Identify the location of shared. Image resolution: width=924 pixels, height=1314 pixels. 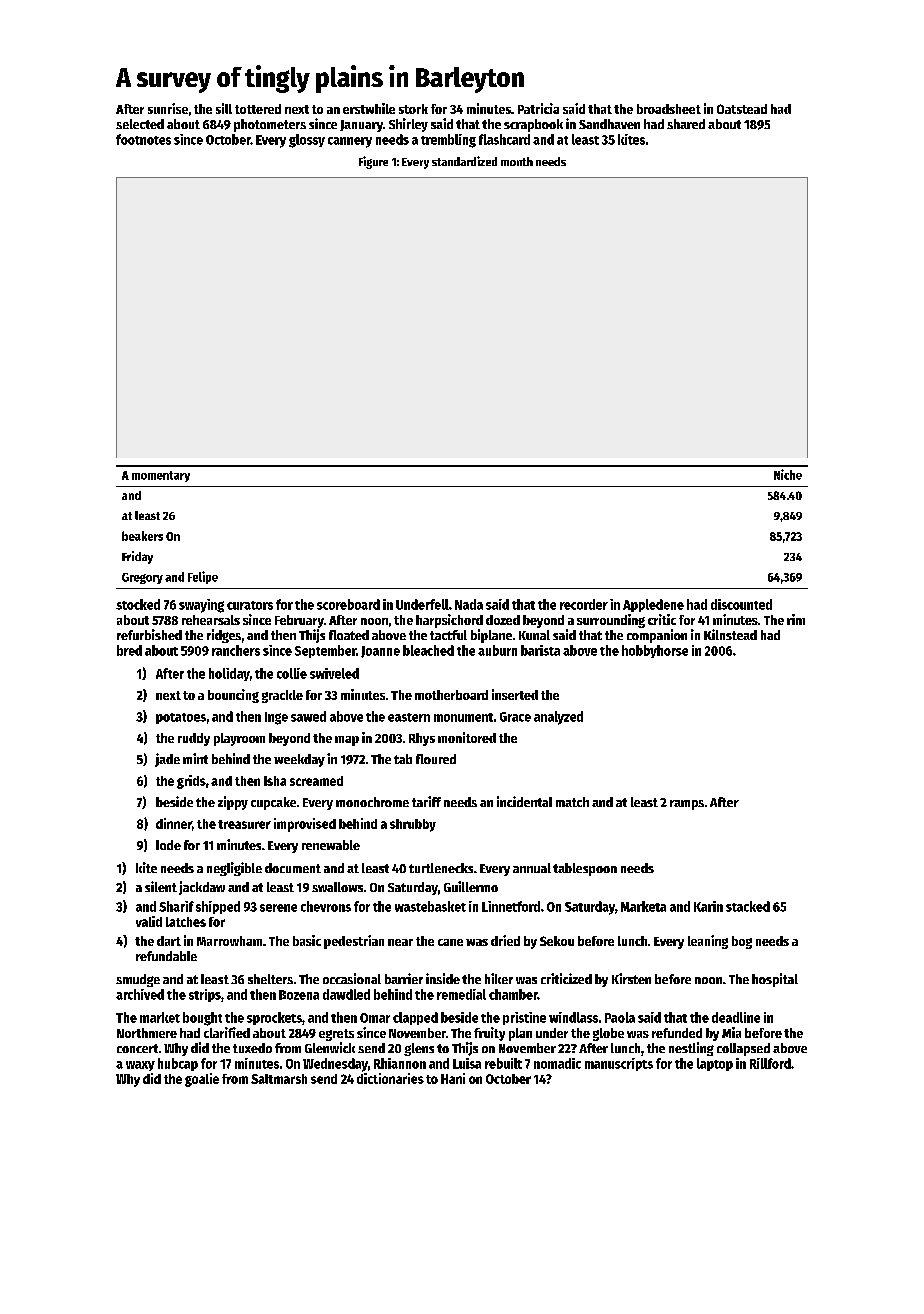
(686, 124).
